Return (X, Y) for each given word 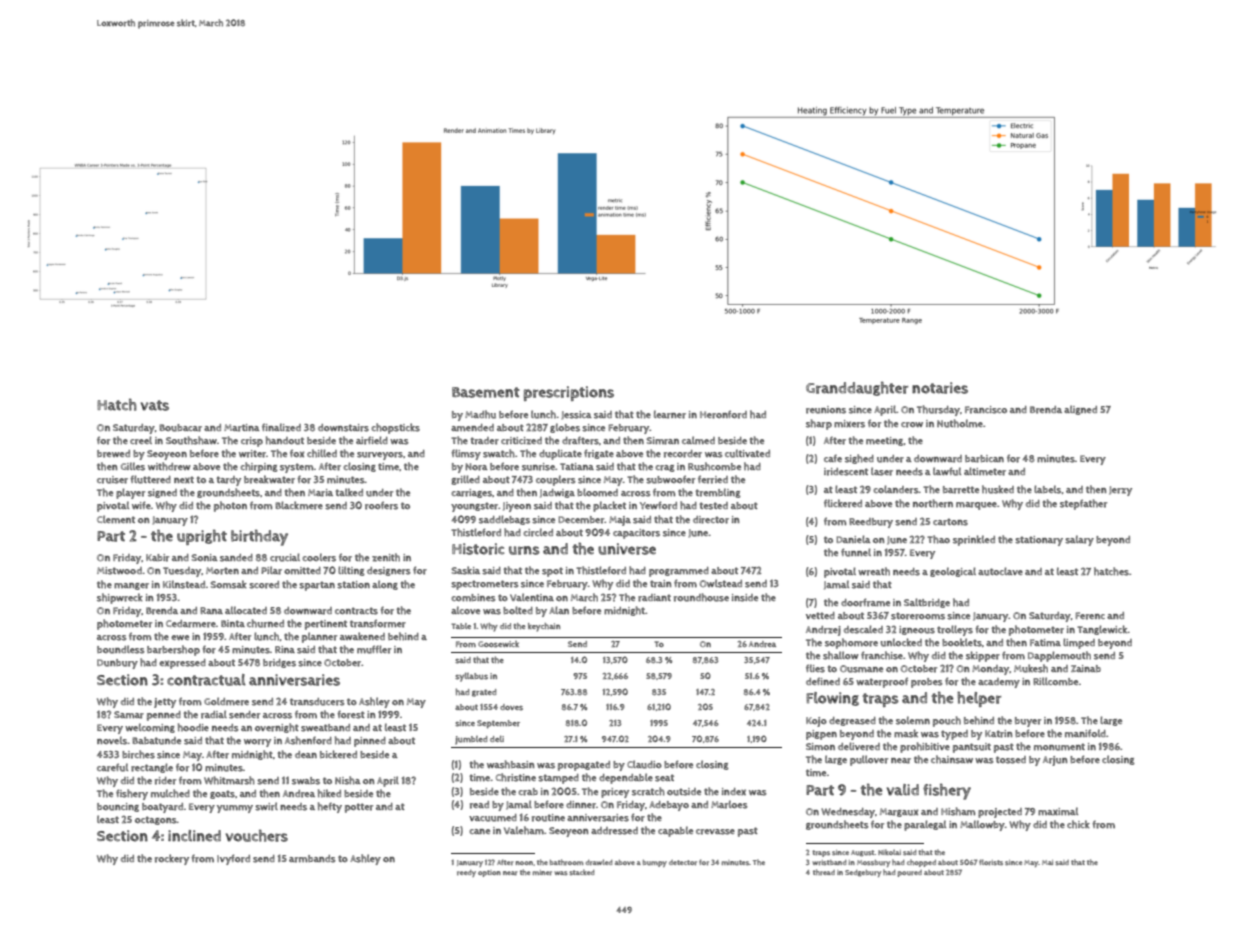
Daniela (853, 539)
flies (815, 668)
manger (131, 586)
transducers (317, 702)
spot (552, 572)
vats (155, 405)
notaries (940, 388)
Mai (1047, 862)
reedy (466, 873)
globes (565, 428)
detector (683, 862)
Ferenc (1090, 616)
